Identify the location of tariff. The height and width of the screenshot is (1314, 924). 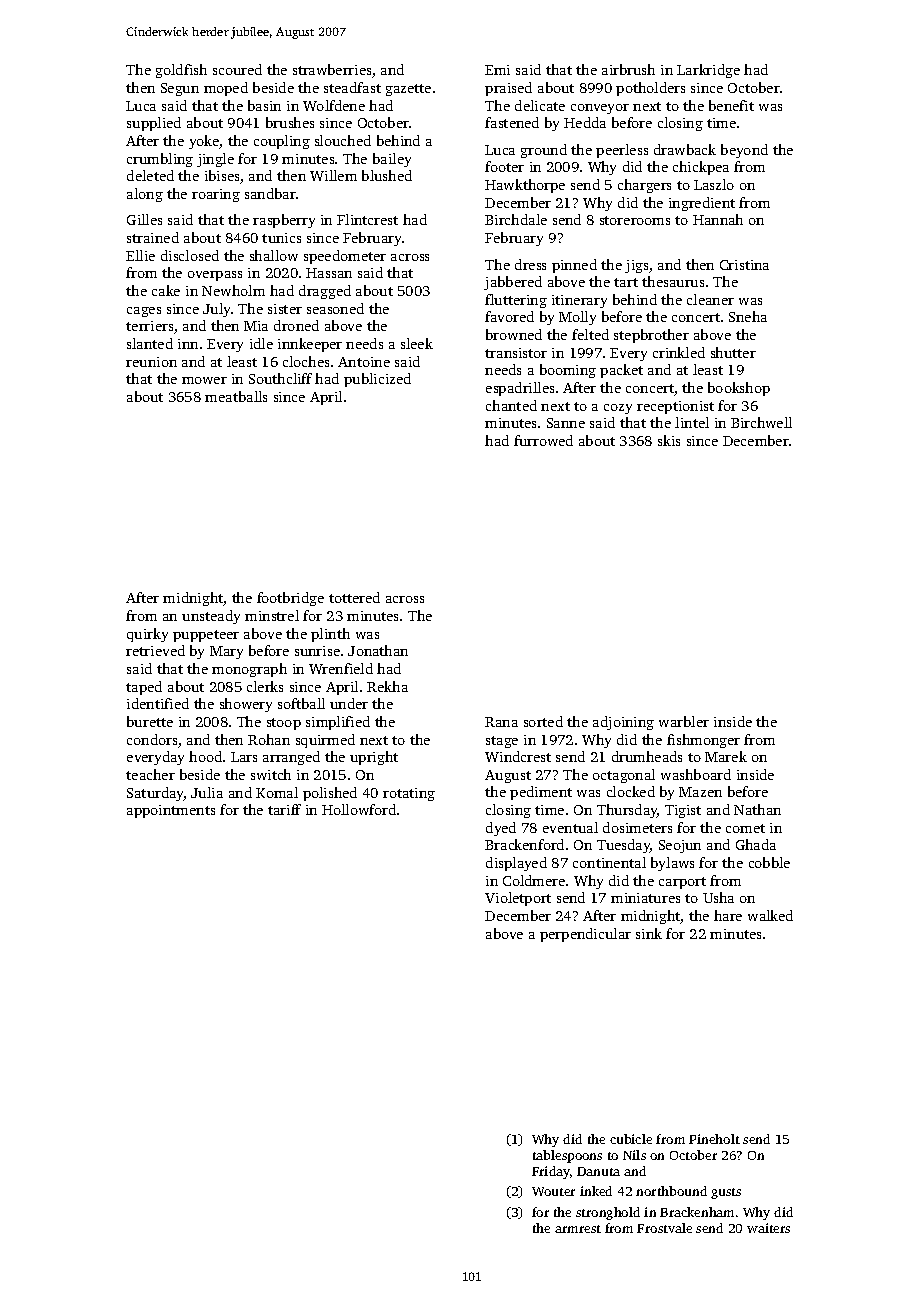
(284, 809).
